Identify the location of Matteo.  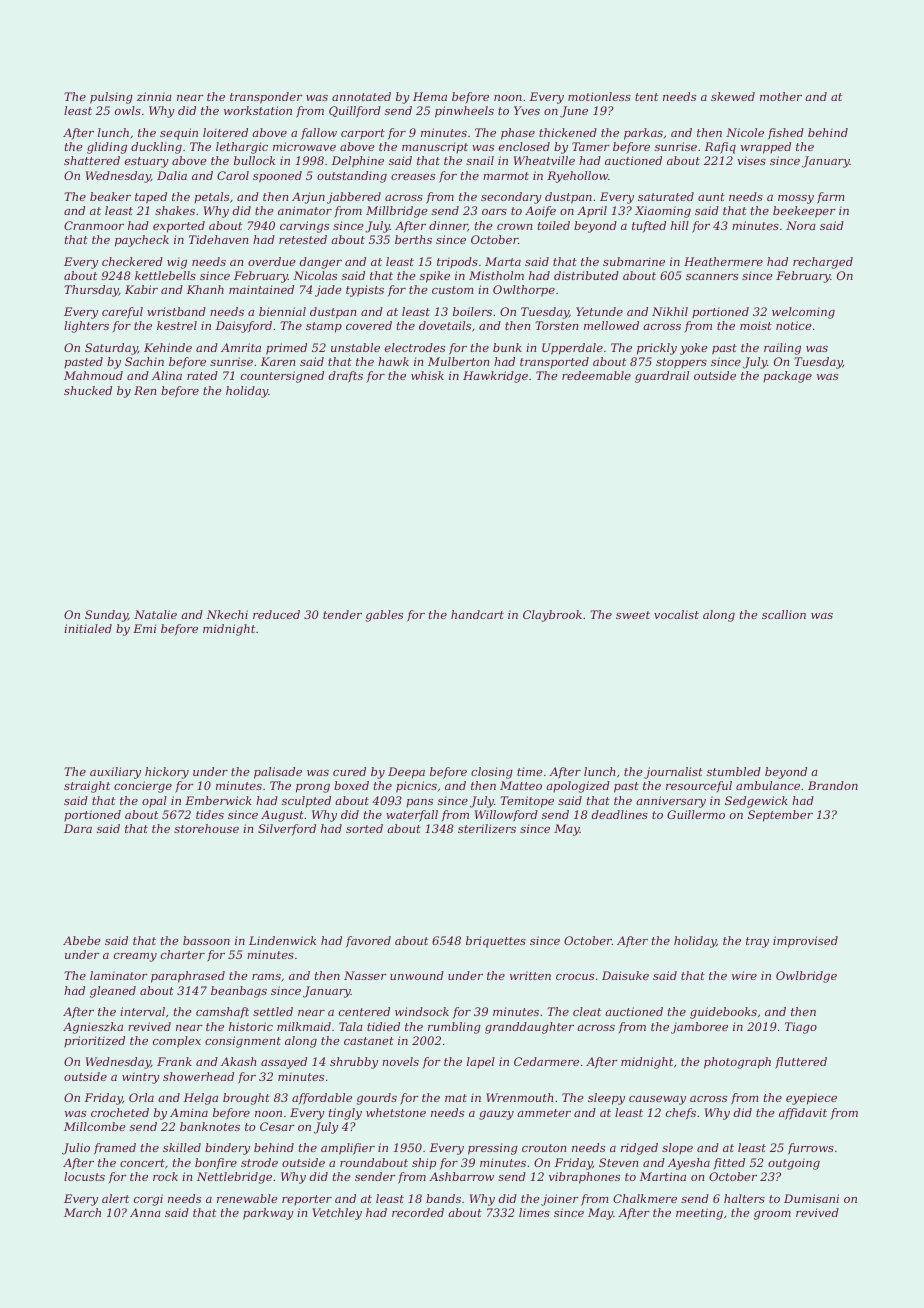
(521, 785).
